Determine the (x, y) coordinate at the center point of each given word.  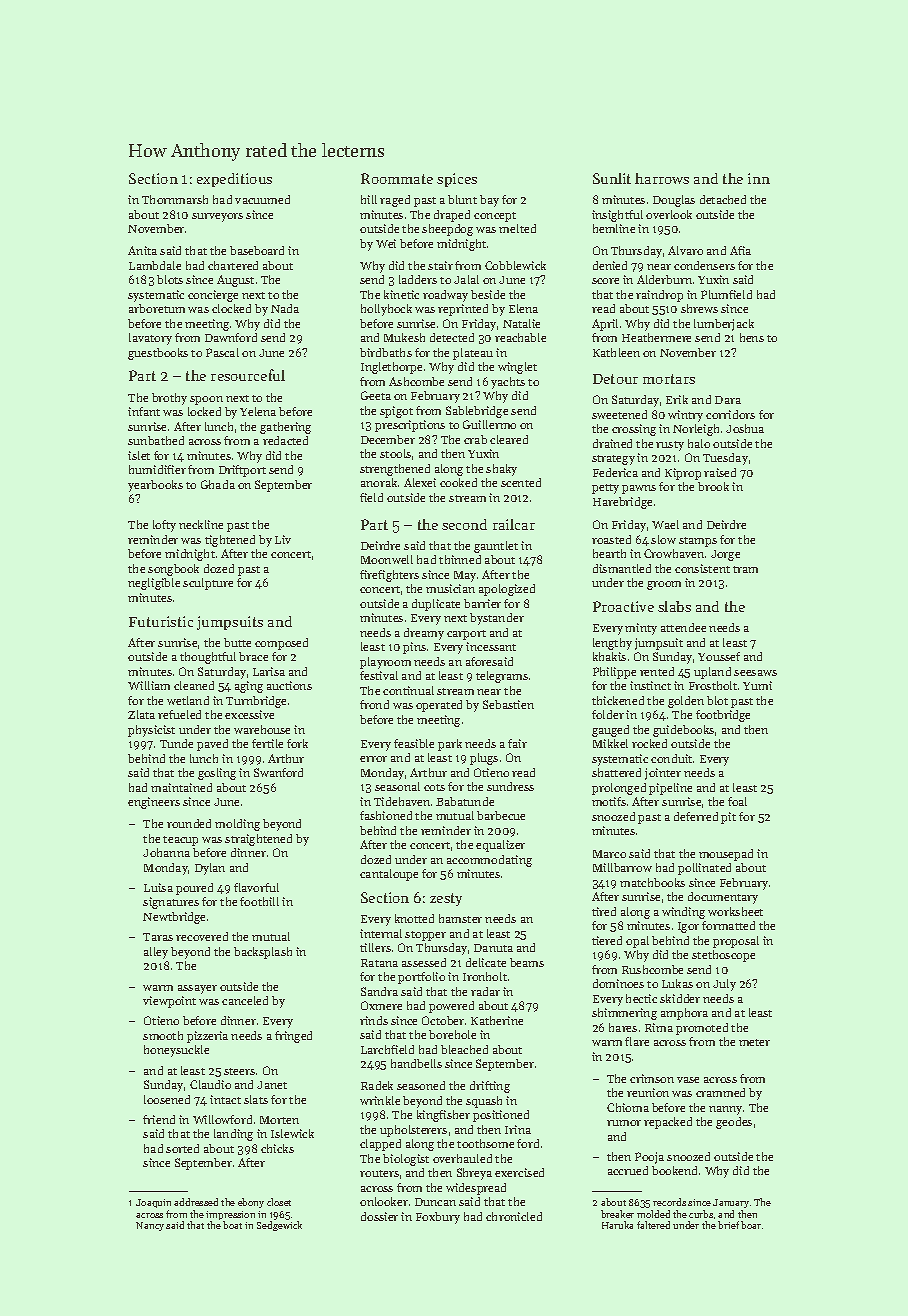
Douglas (674, 201)
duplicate (436, 605)
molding (237, 825)
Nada (285, 308)
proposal (736, 942)
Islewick (292, 1133)
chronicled (514, 1216)
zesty (446, 899)
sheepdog (447, 230)
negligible (154, 584)
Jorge (725, 555)
